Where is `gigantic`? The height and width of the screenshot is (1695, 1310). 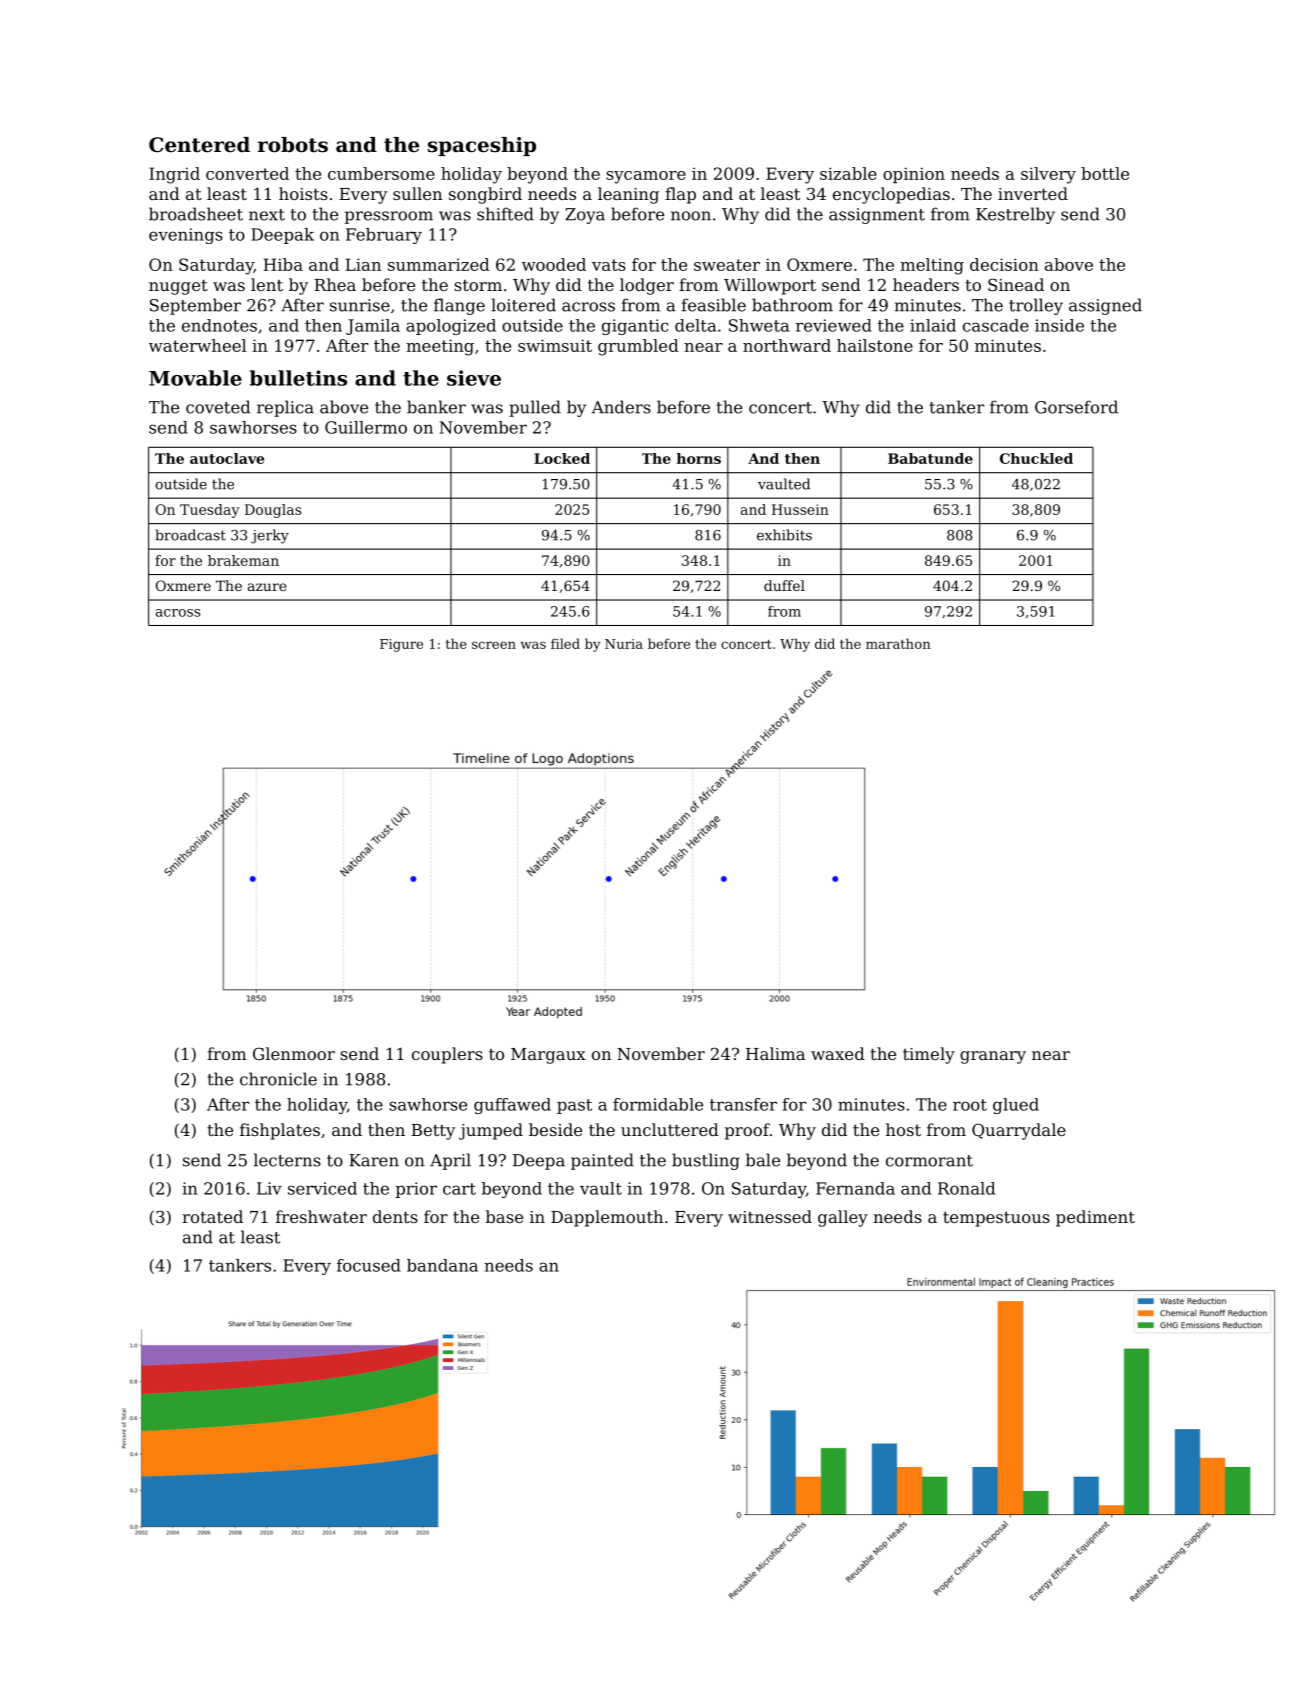
gigantic is located at coordinates (635, 327).
